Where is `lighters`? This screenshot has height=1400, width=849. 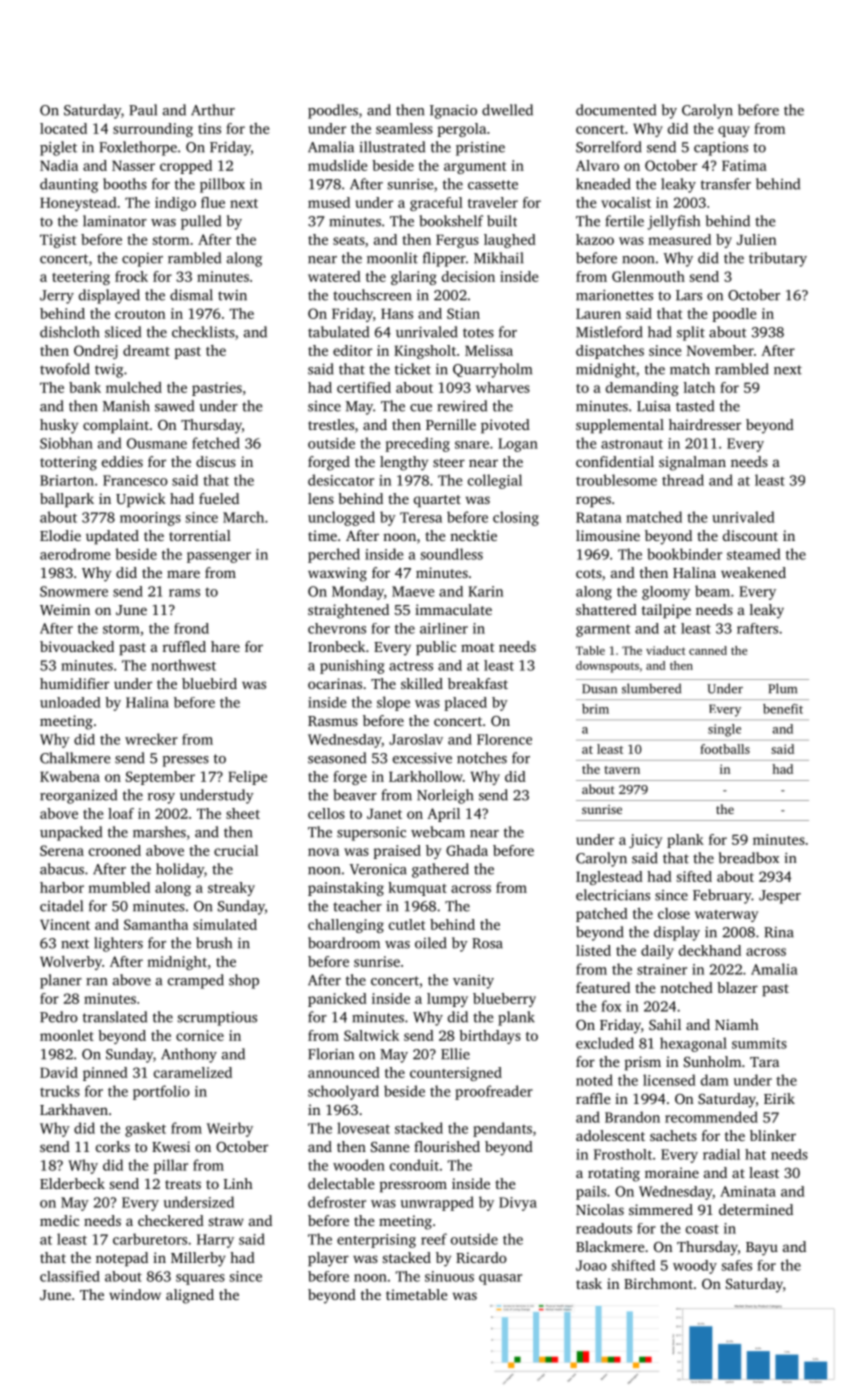 lighters is located at coordinates (118, 944).
